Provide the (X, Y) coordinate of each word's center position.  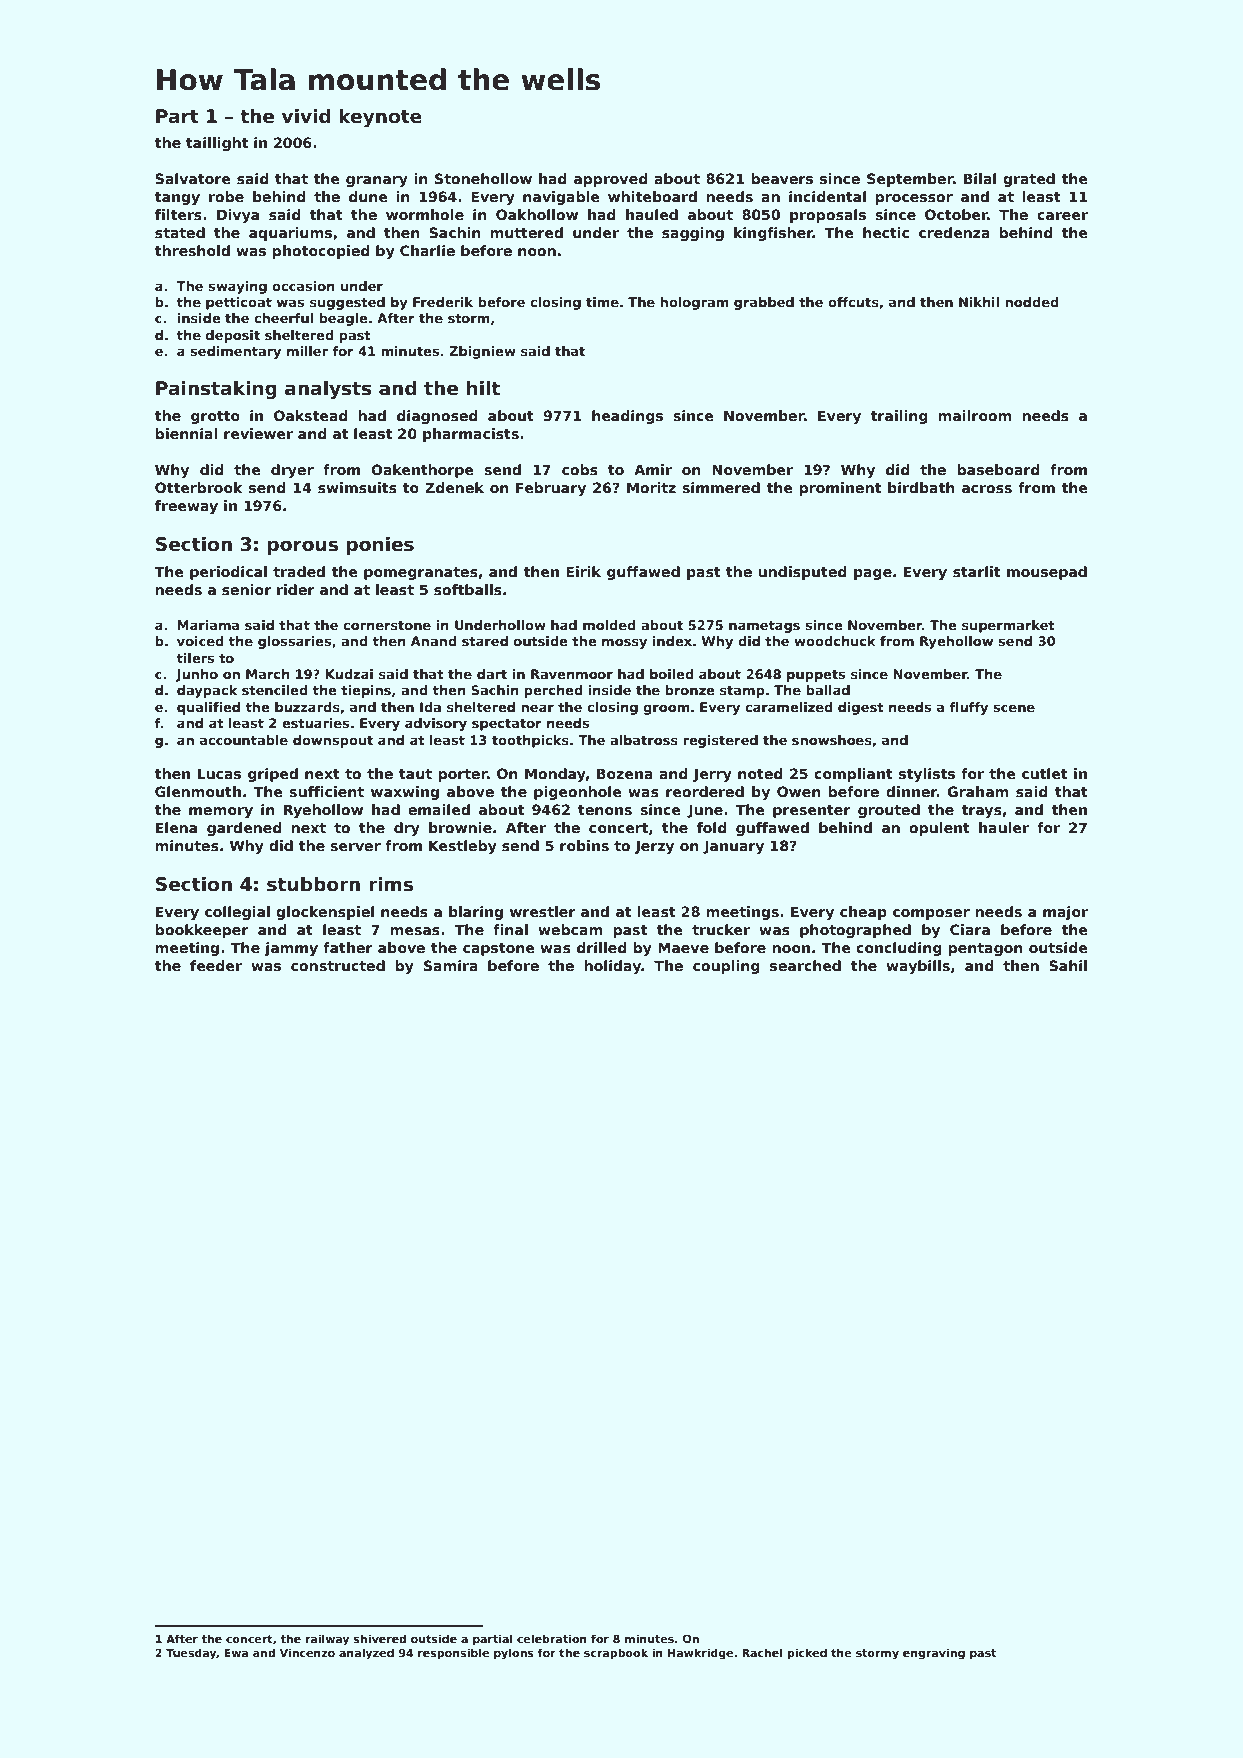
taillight (217, 144)
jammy (291, 949)
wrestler (543, 911)
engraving (934, 1654)
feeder (216, 965)
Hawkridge (700, 1654)
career (1062, 216)
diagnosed (437, 417)
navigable (561, 198)
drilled (602, 947)
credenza (954, 232)
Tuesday (191, 1654)
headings (627, 417)
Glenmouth (198, 791)
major (1065, 913)
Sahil (1068, 965)
